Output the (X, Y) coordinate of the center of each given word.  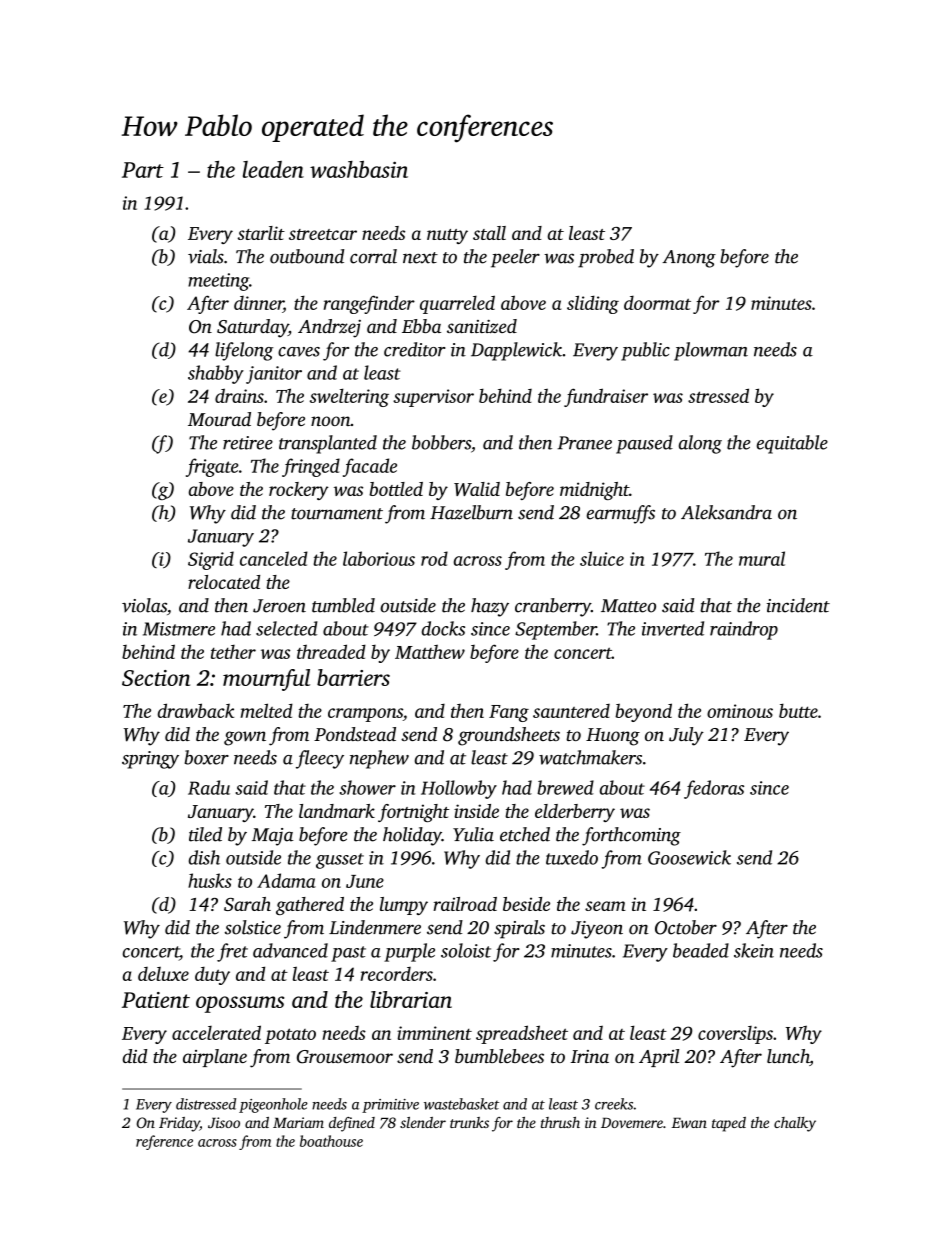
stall (489, 233)
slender (423, 1122)
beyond (643, 712)
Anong (689, 259)
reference (164, 1142)
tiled (205, 834)
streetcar (323, 234)
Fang (509, 713)
